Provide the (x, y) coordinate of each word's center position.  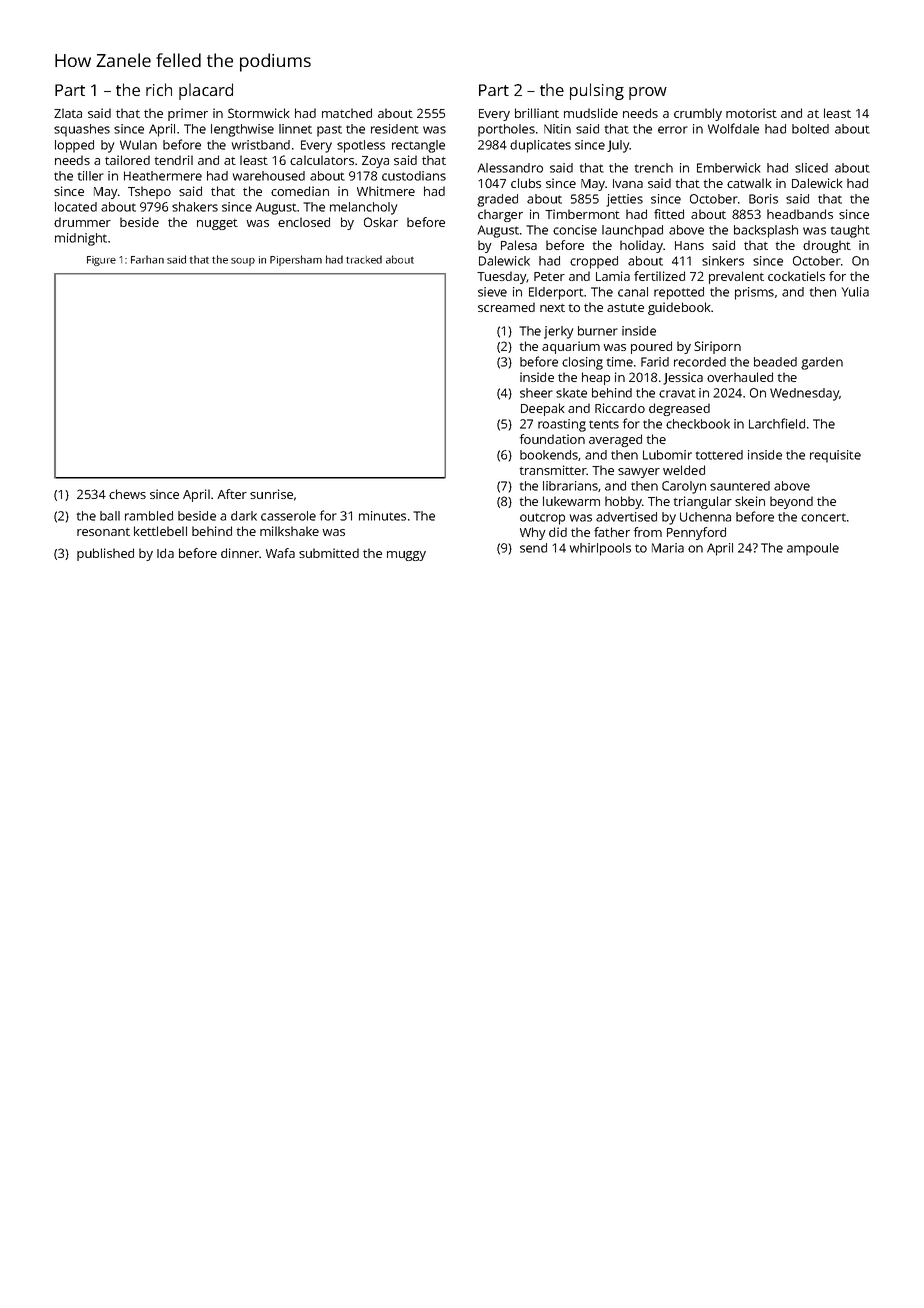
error (673, 130)
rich (159, 89)
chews (127, 494)
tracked (364, 259)
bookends (549, 455)
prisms (754, 293)
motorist (751, 113)
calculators (322, 160)
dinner (240, 553)
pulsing (597, 91)
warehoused (269, 176)
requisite (835, 456)
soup (243, 262)
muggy (406, 556)
